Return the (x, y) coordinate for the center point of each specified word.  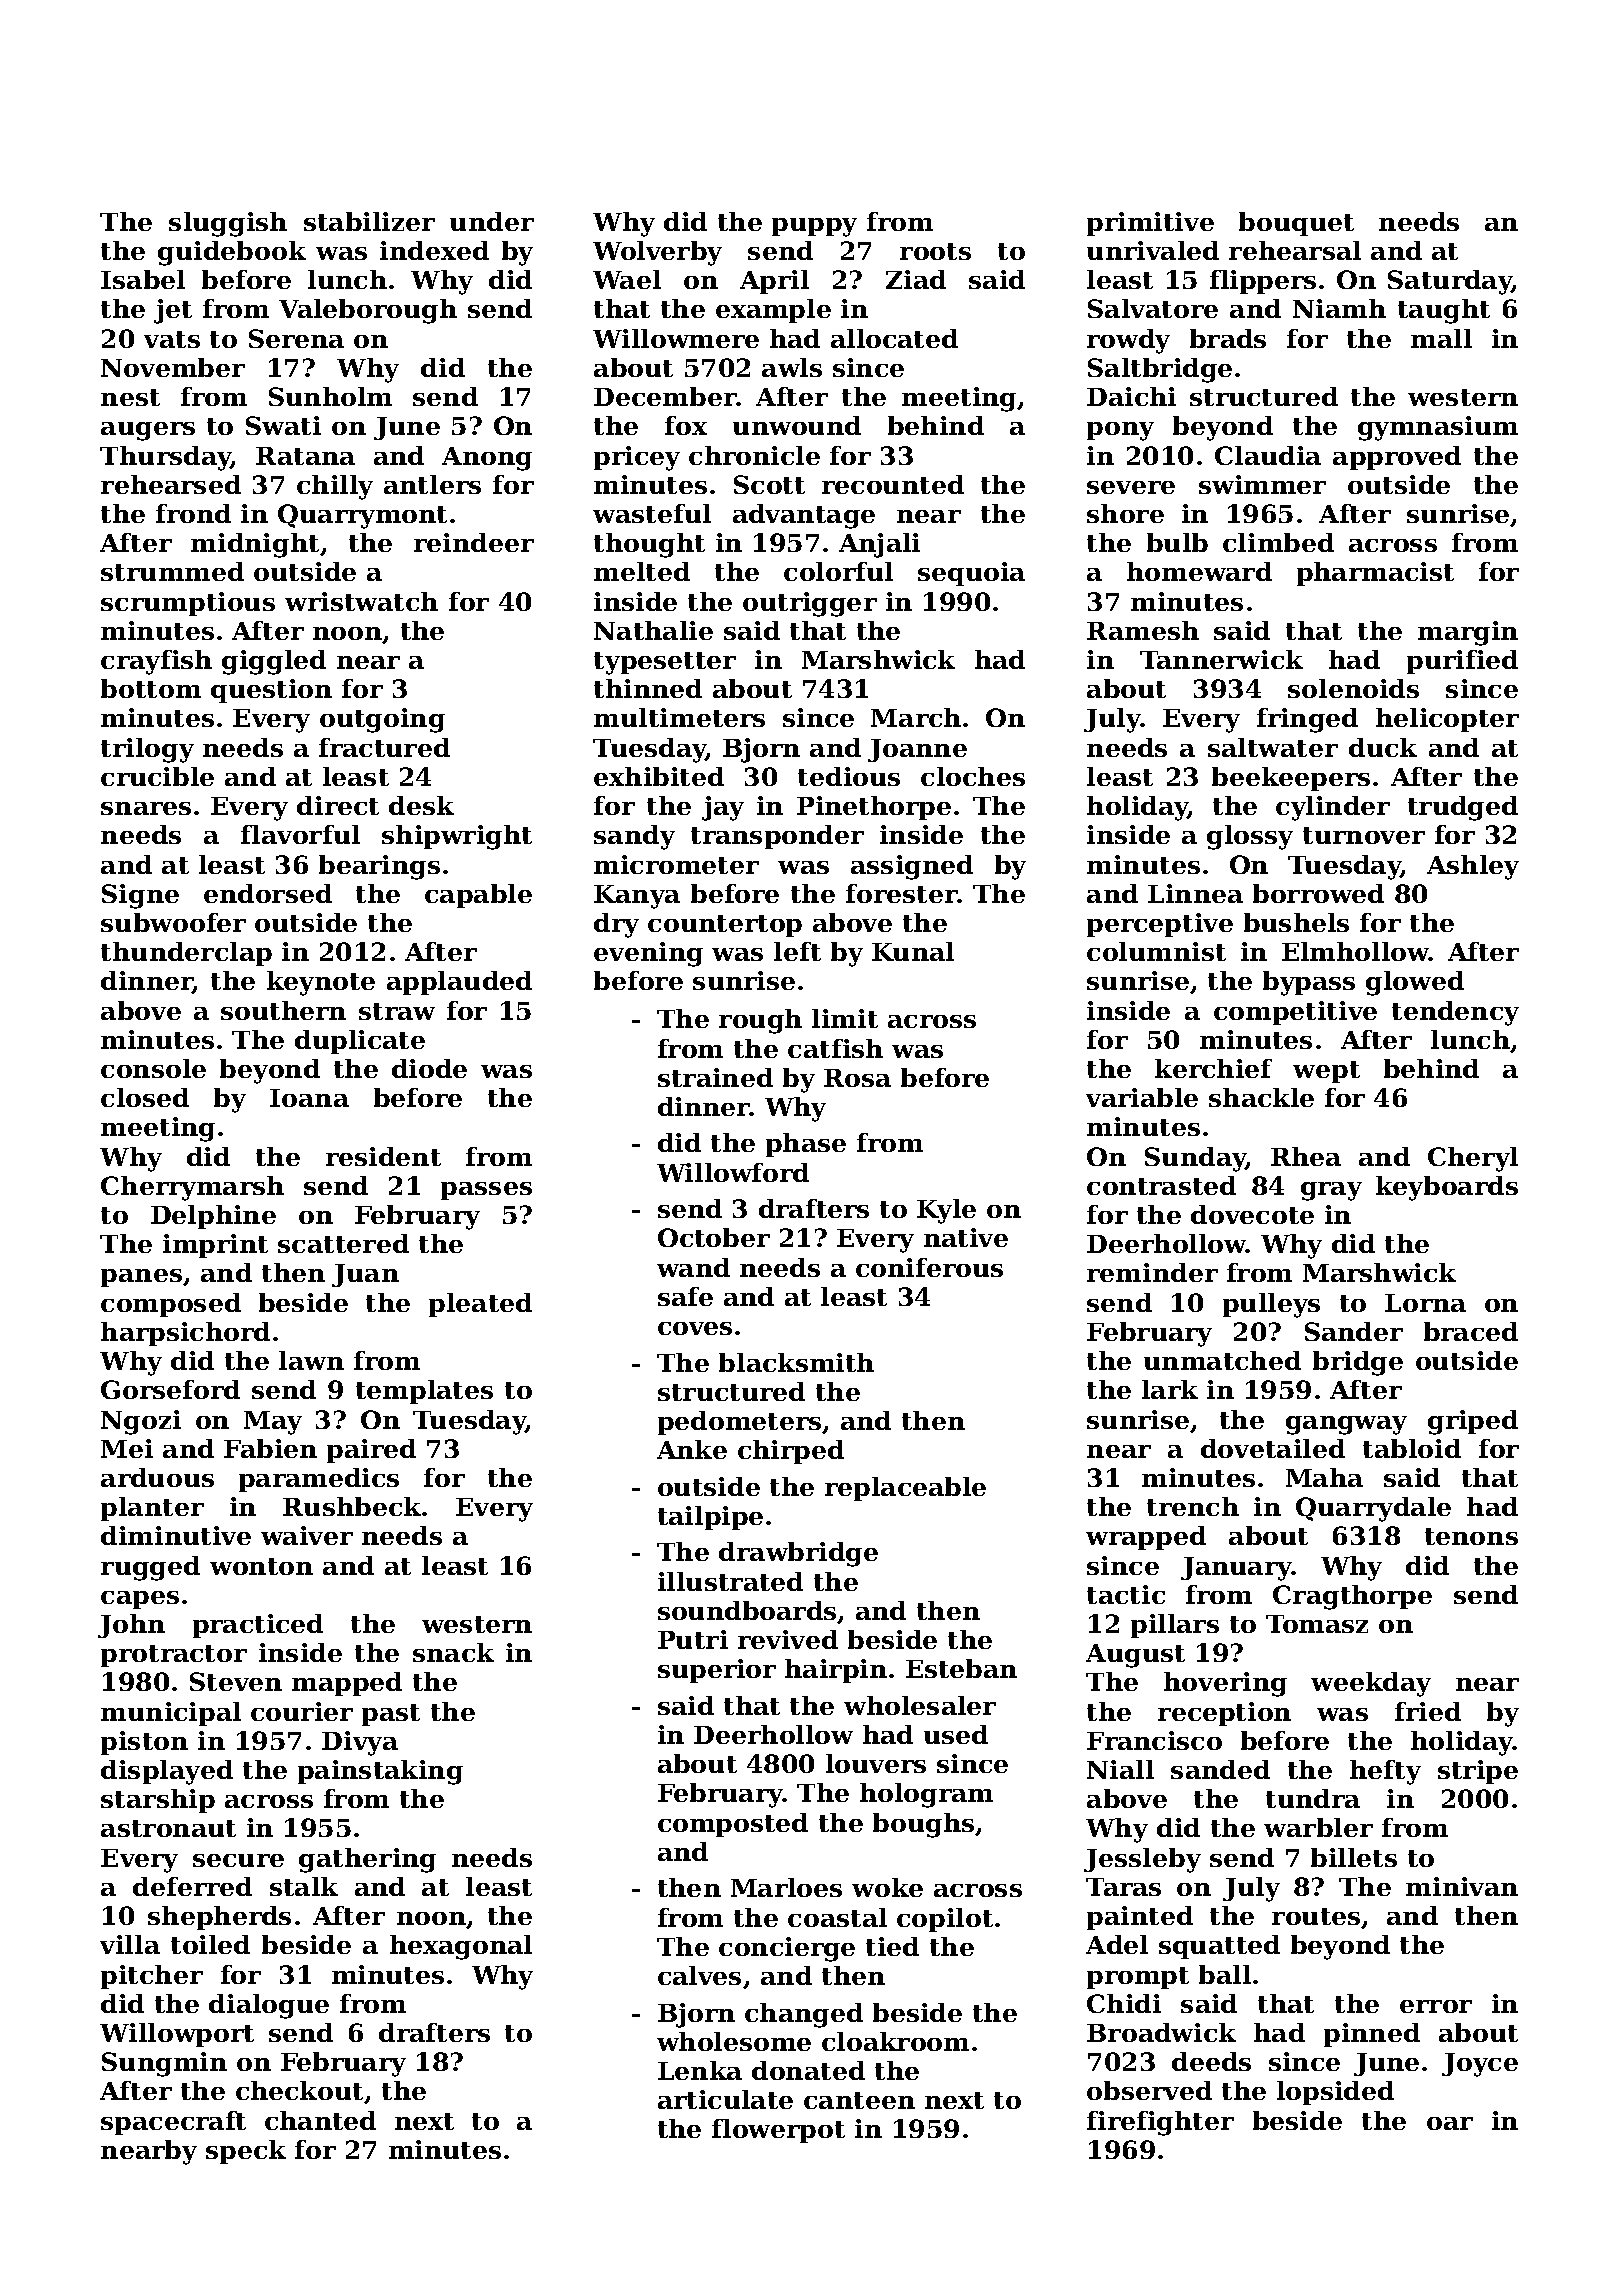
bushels (1296, 922)
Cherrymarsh (192, 1188)
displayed (167, 1772)
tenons (1471, 1536)
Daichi (1131, 396)
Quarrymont (362, 516)
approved (1397, 458)
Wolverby (657, 253)
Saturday (1450, 282)
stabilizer (369, 221)
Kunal (913, 951)
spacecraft (173, 2123)
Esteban (961, 1668)
